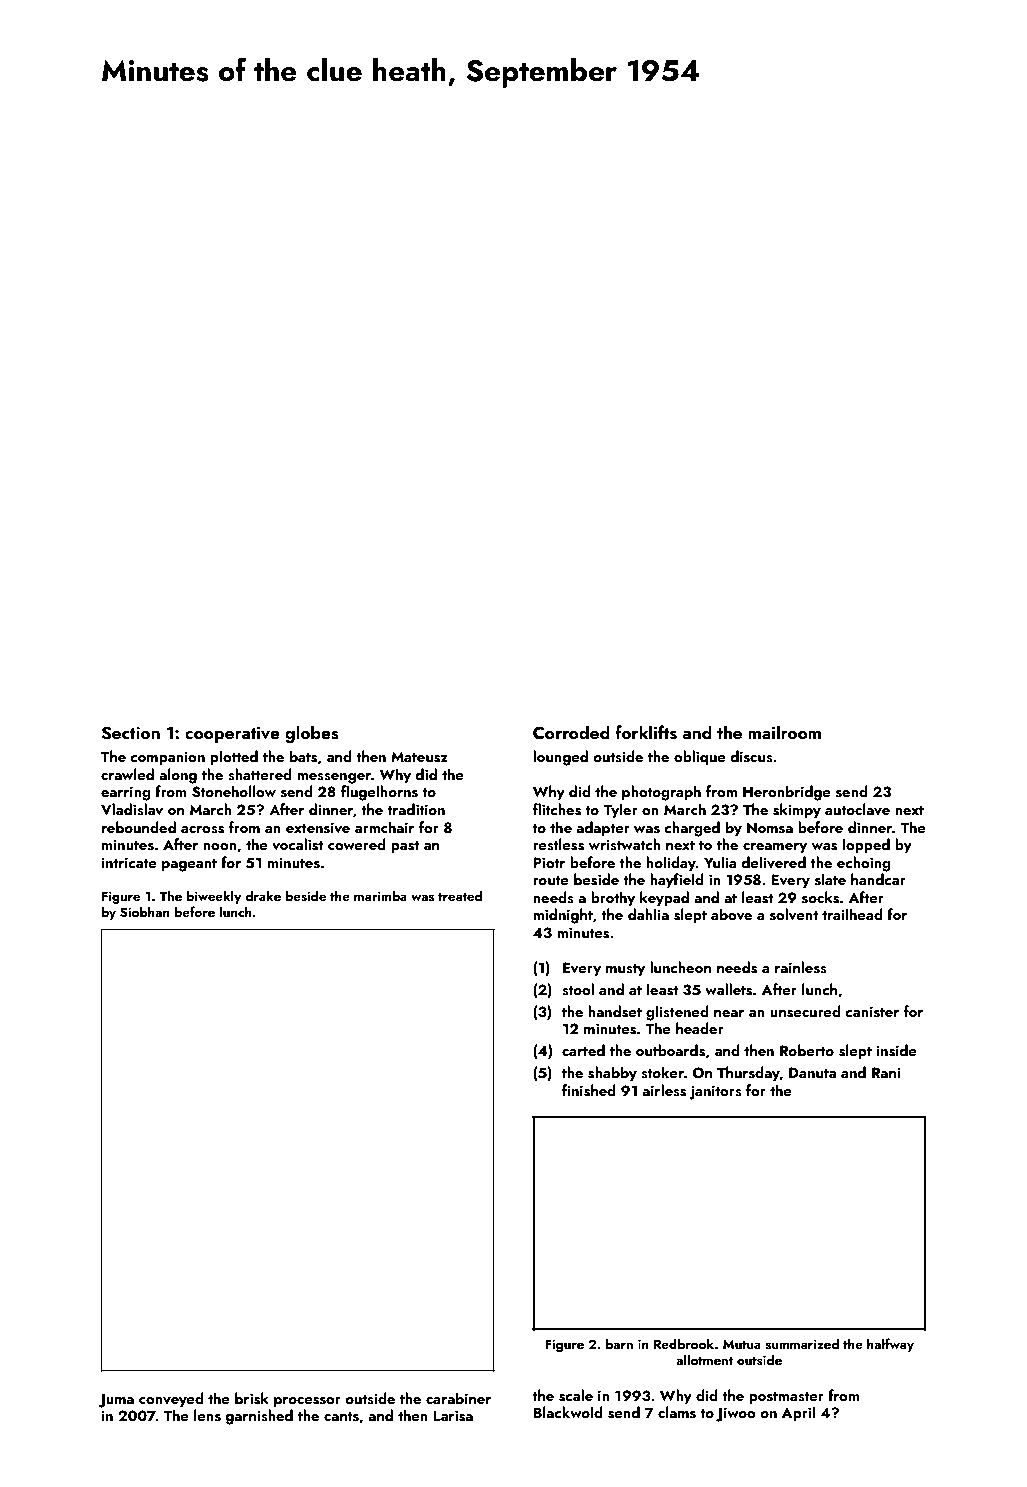 This screenshot has height=1487, width=1027. Describe the element at coordinates (812, 1072) in the screenshot. I see `Danuta` at that location.
